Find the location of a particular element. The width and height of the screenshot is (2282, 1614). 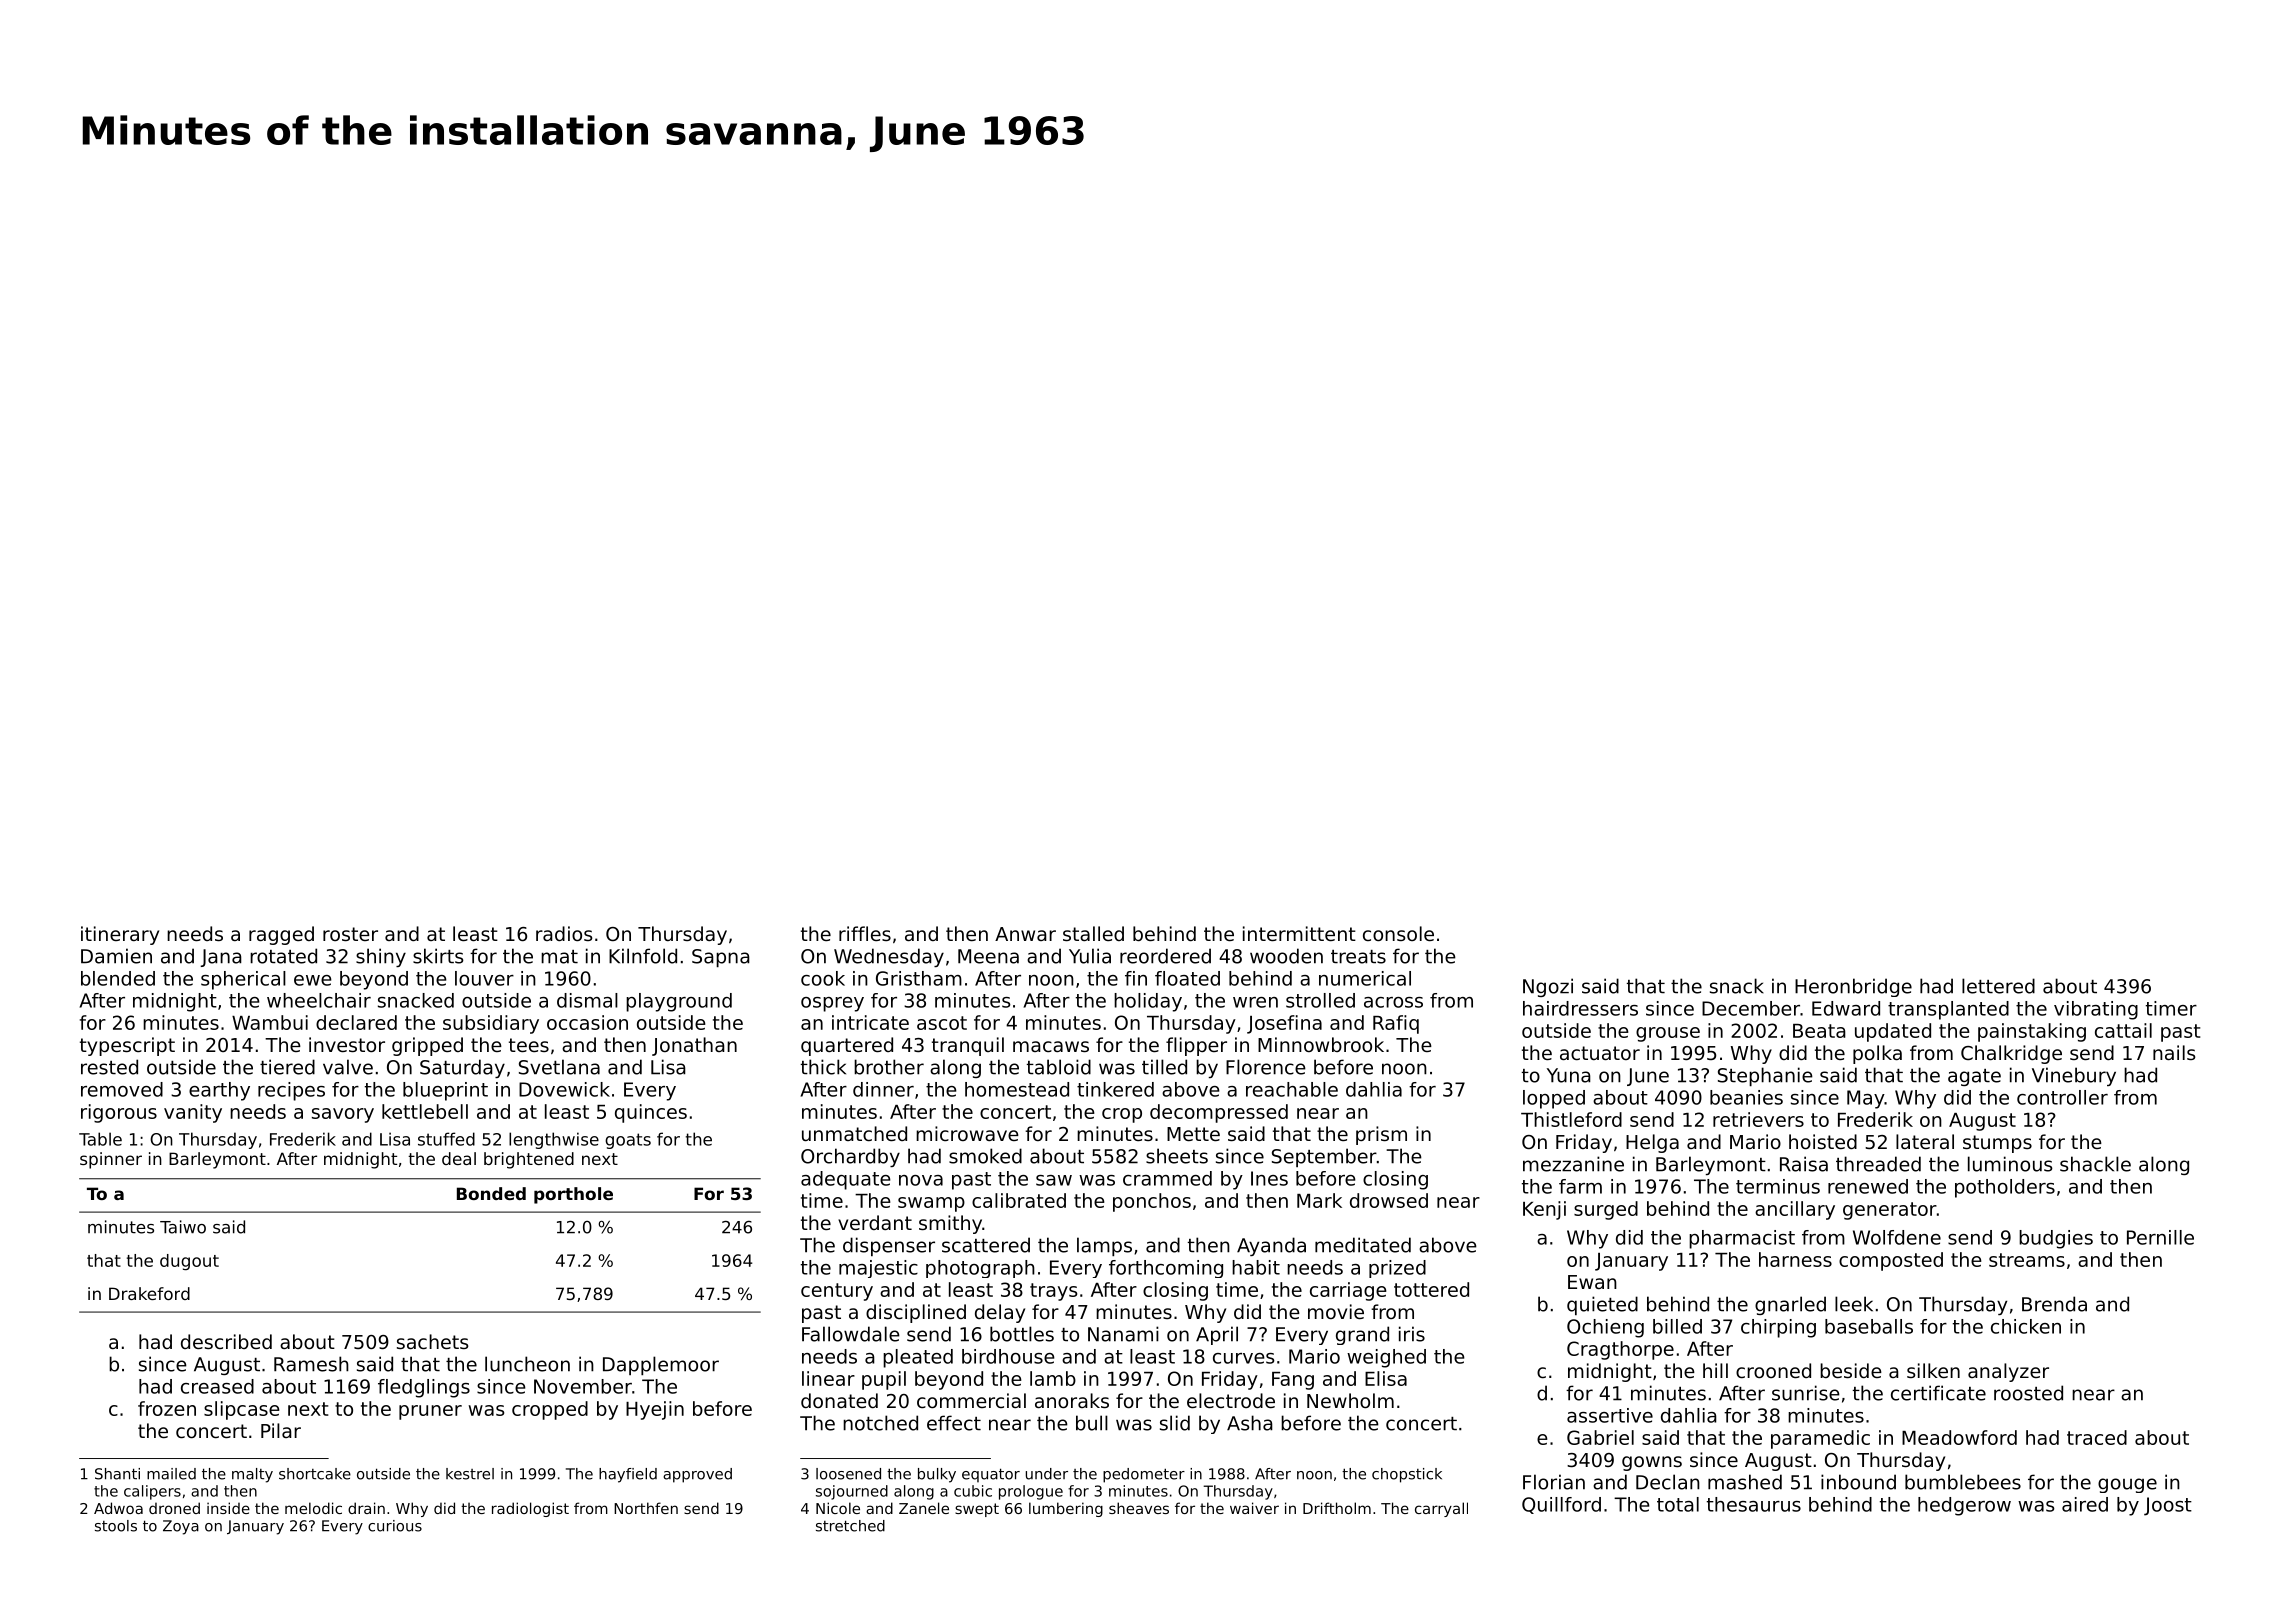

rested is located at coordinates (109, 1067).
